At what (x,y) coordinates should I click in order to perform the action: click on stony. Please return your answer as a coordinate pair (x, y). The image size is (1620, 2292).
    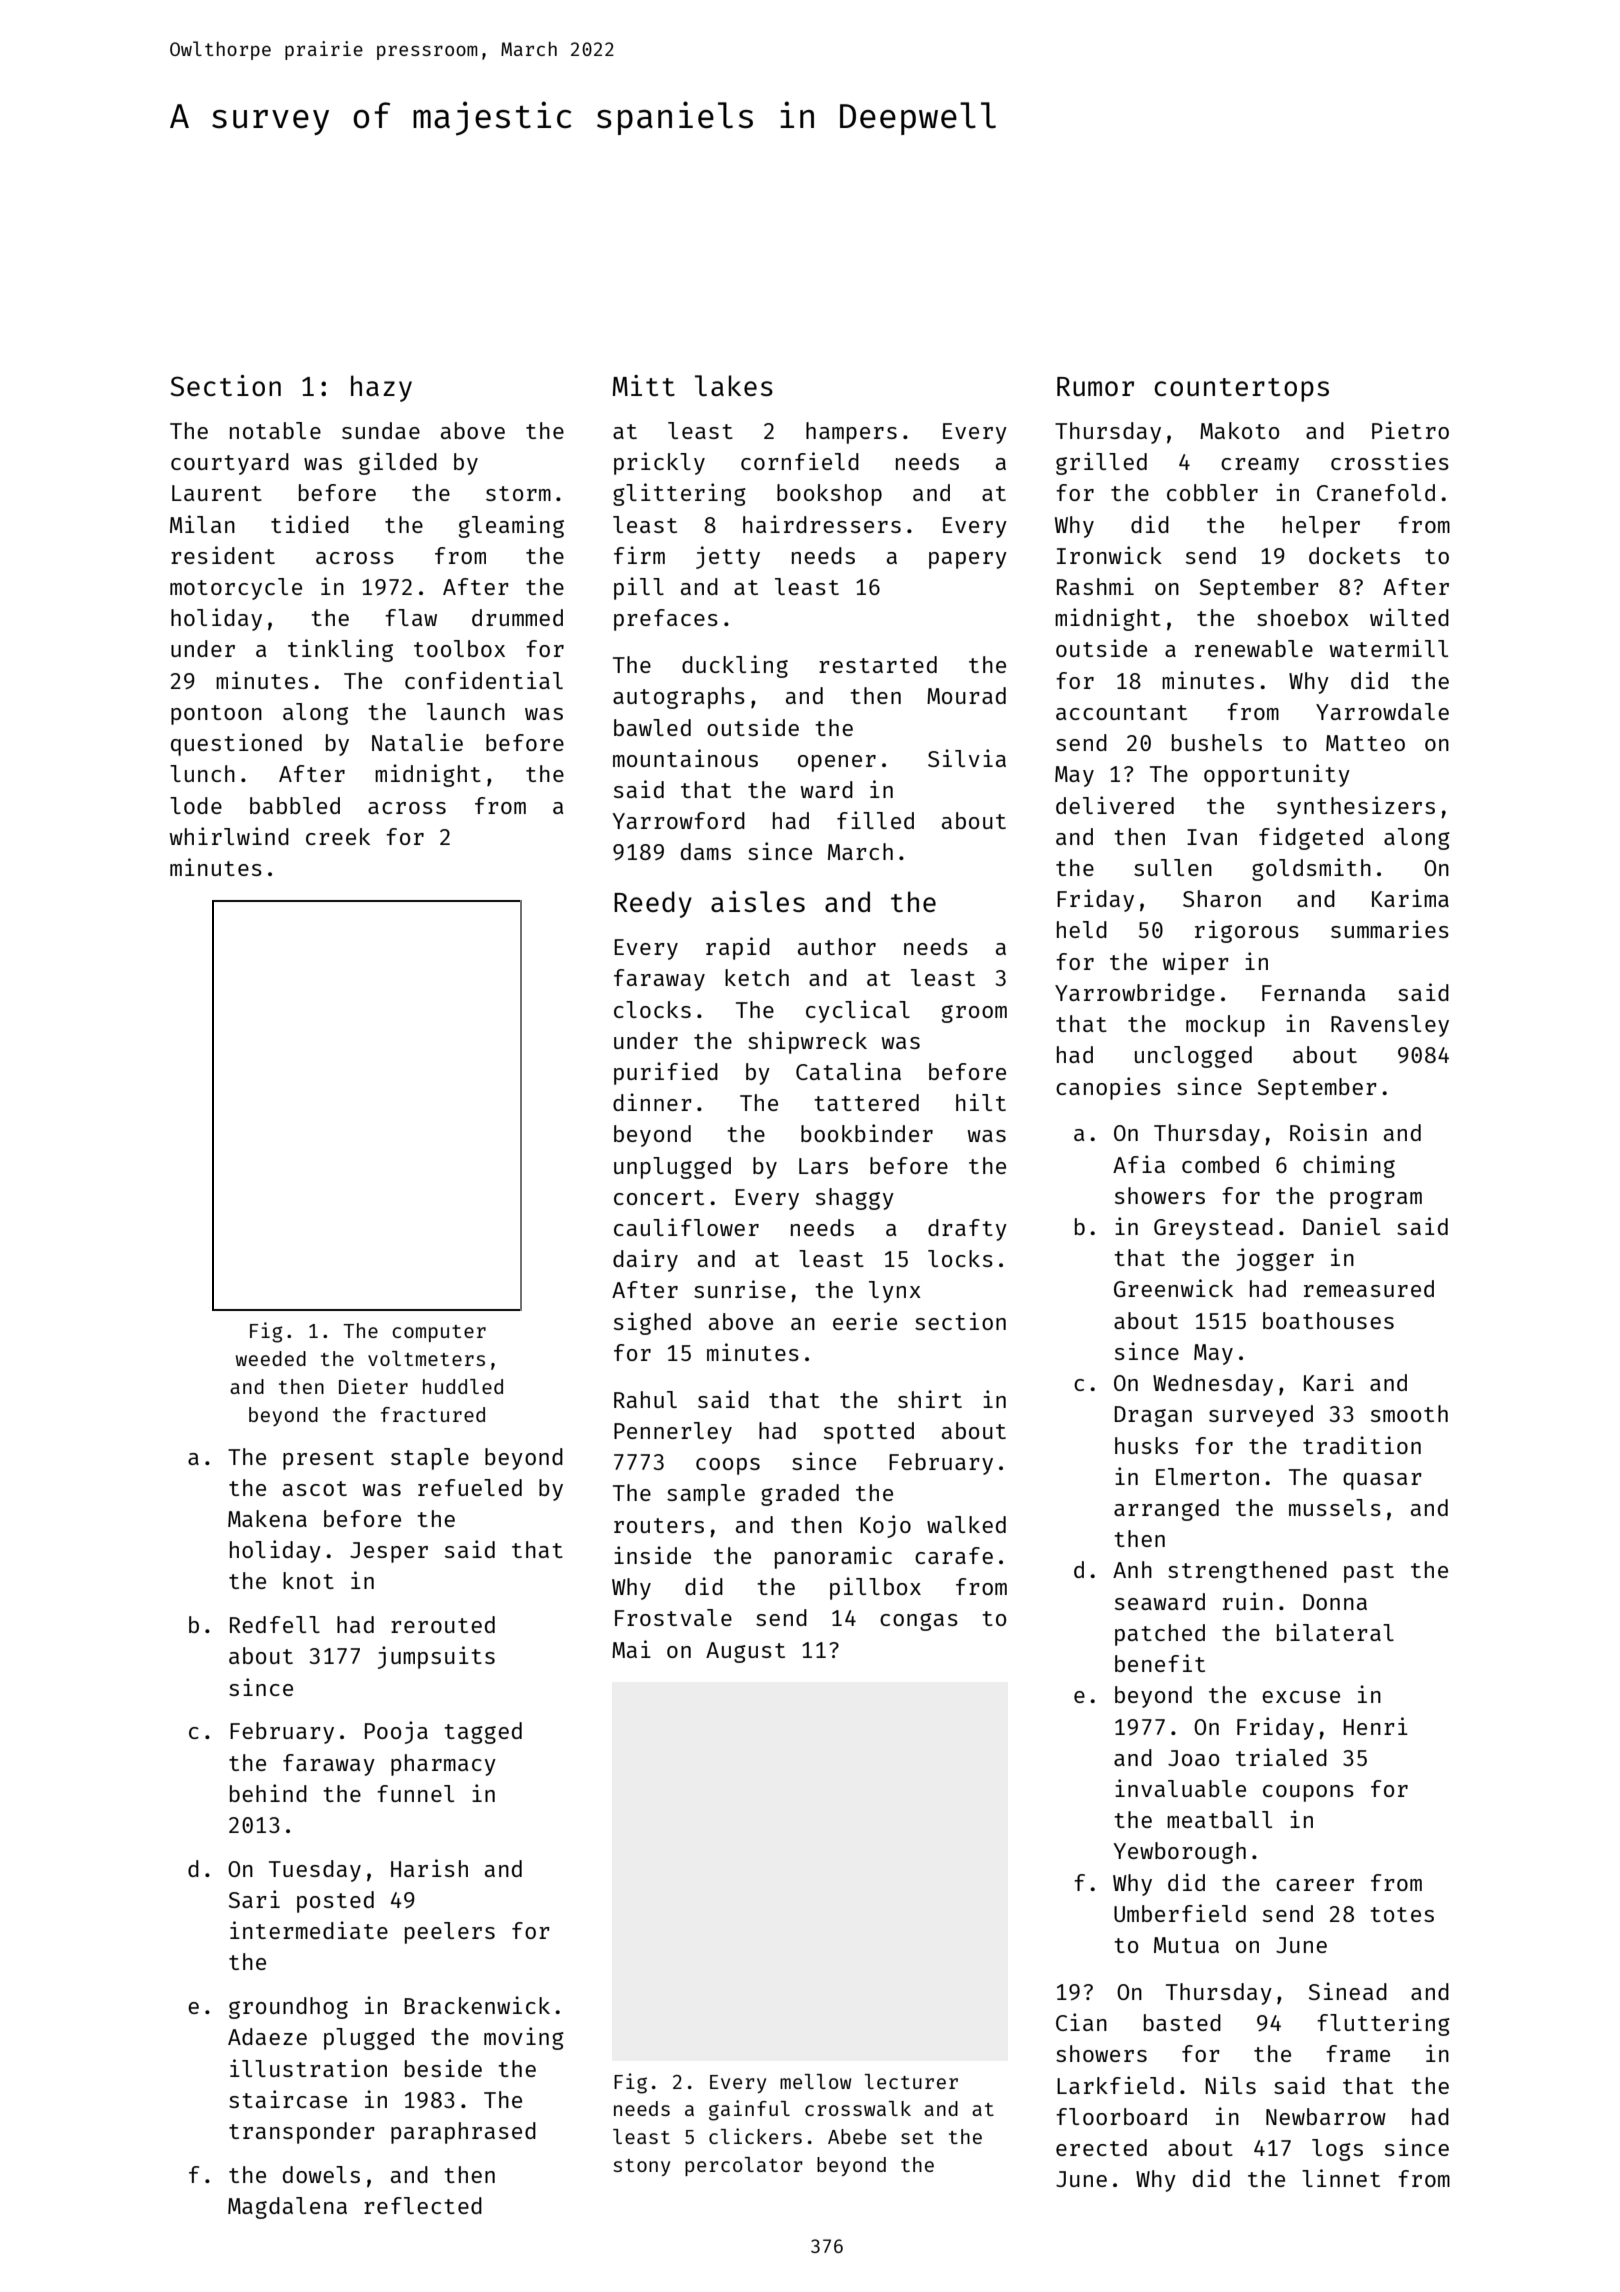
    Looking at the image, I should click on (641, 2167).
